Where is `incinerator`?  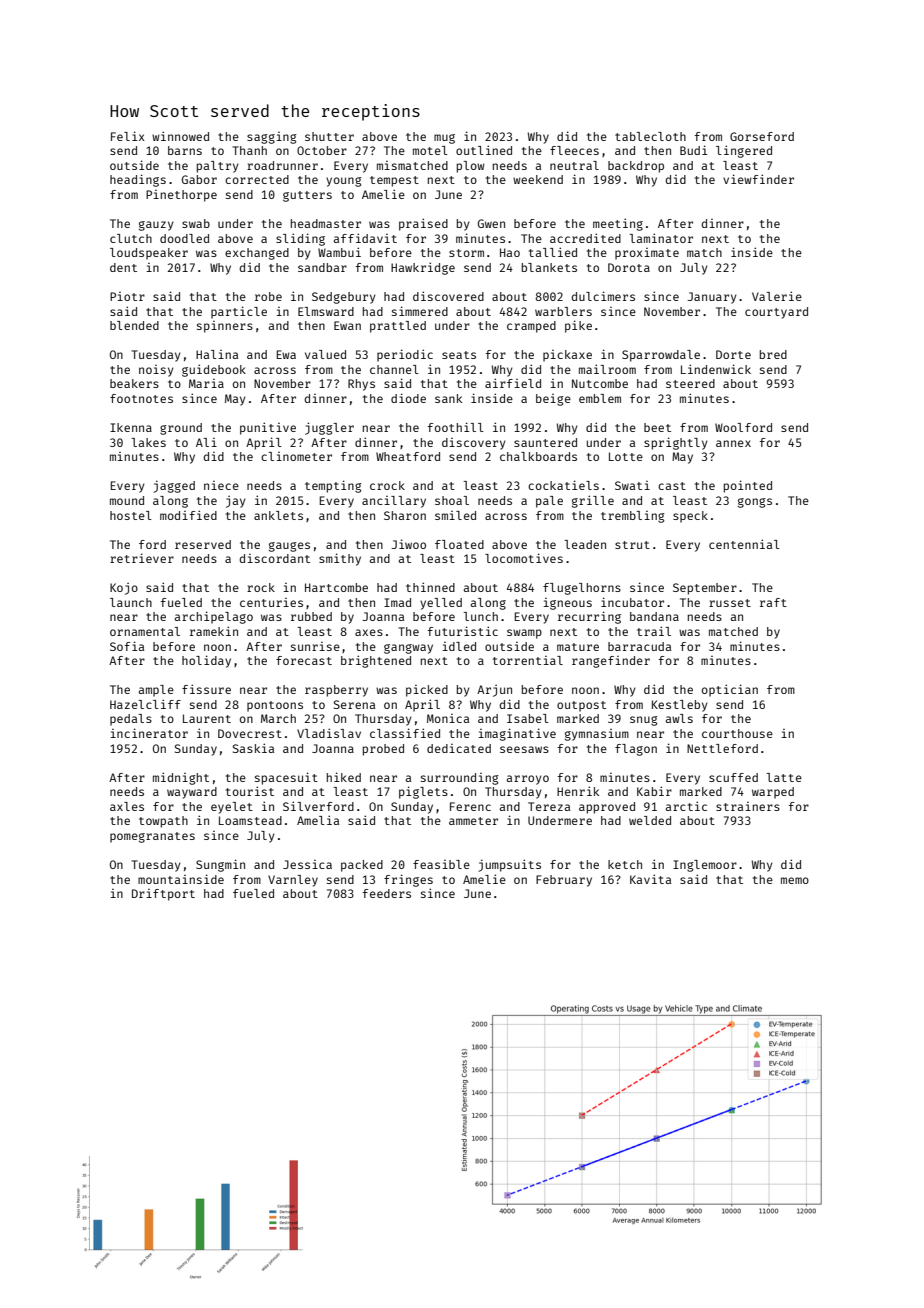
incinerator is located at coordinates (149, 733).
